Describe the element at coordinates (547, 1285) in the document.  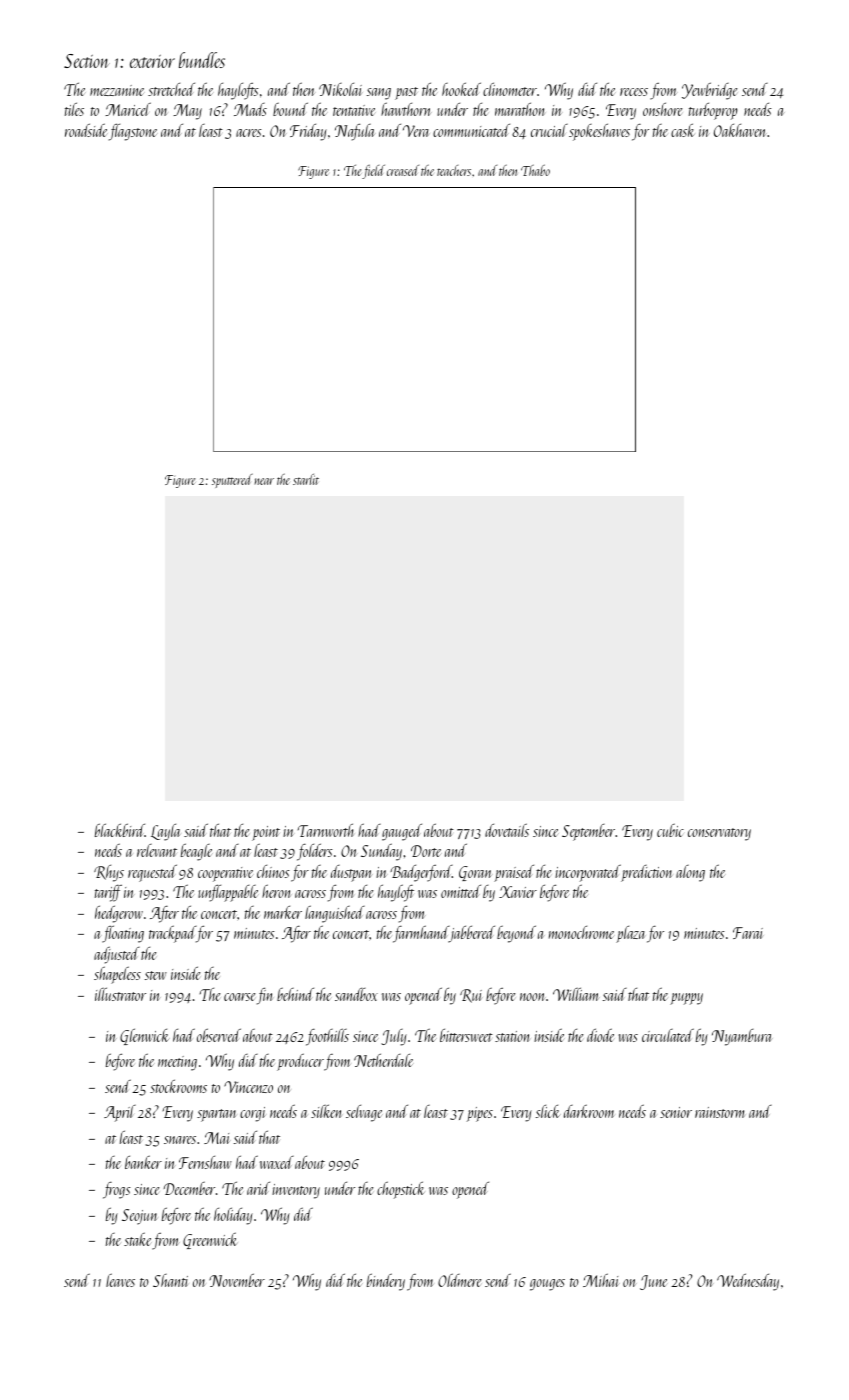
I see `gouges` at that location.
